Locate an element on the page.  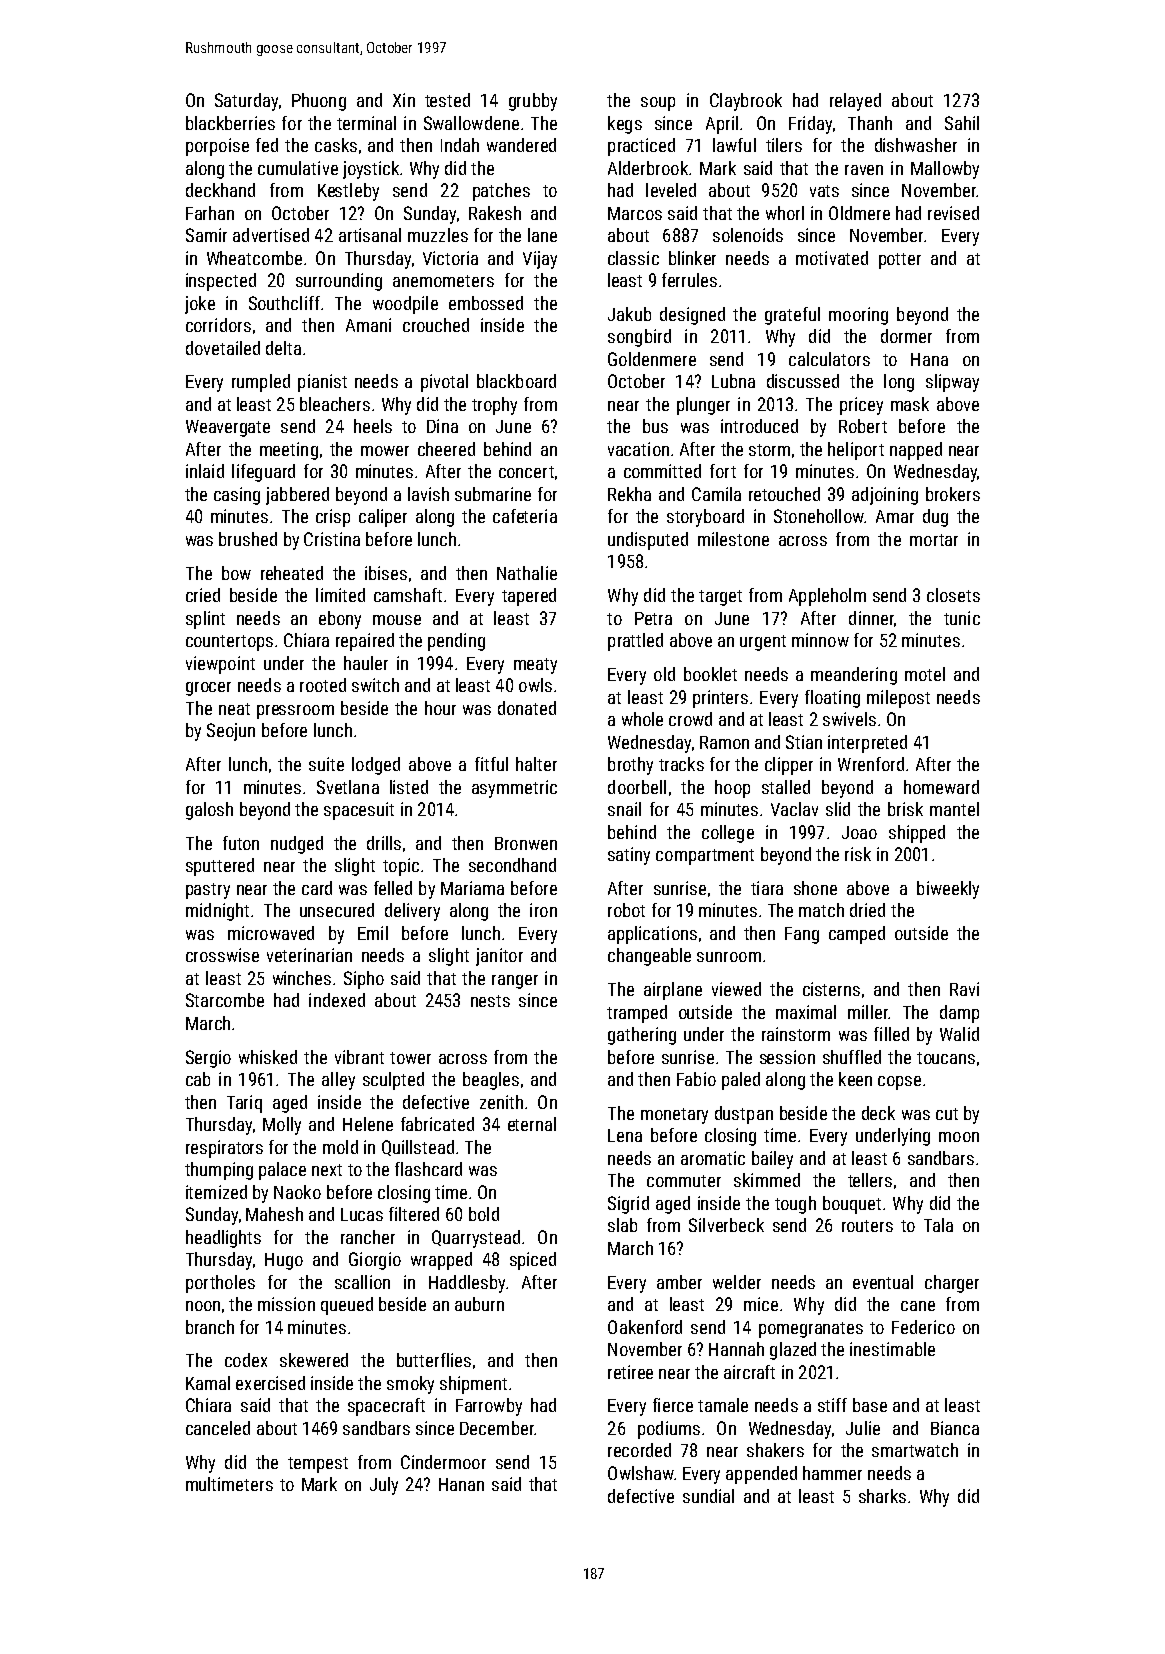
embossed is located at coordinates (486, 303).
